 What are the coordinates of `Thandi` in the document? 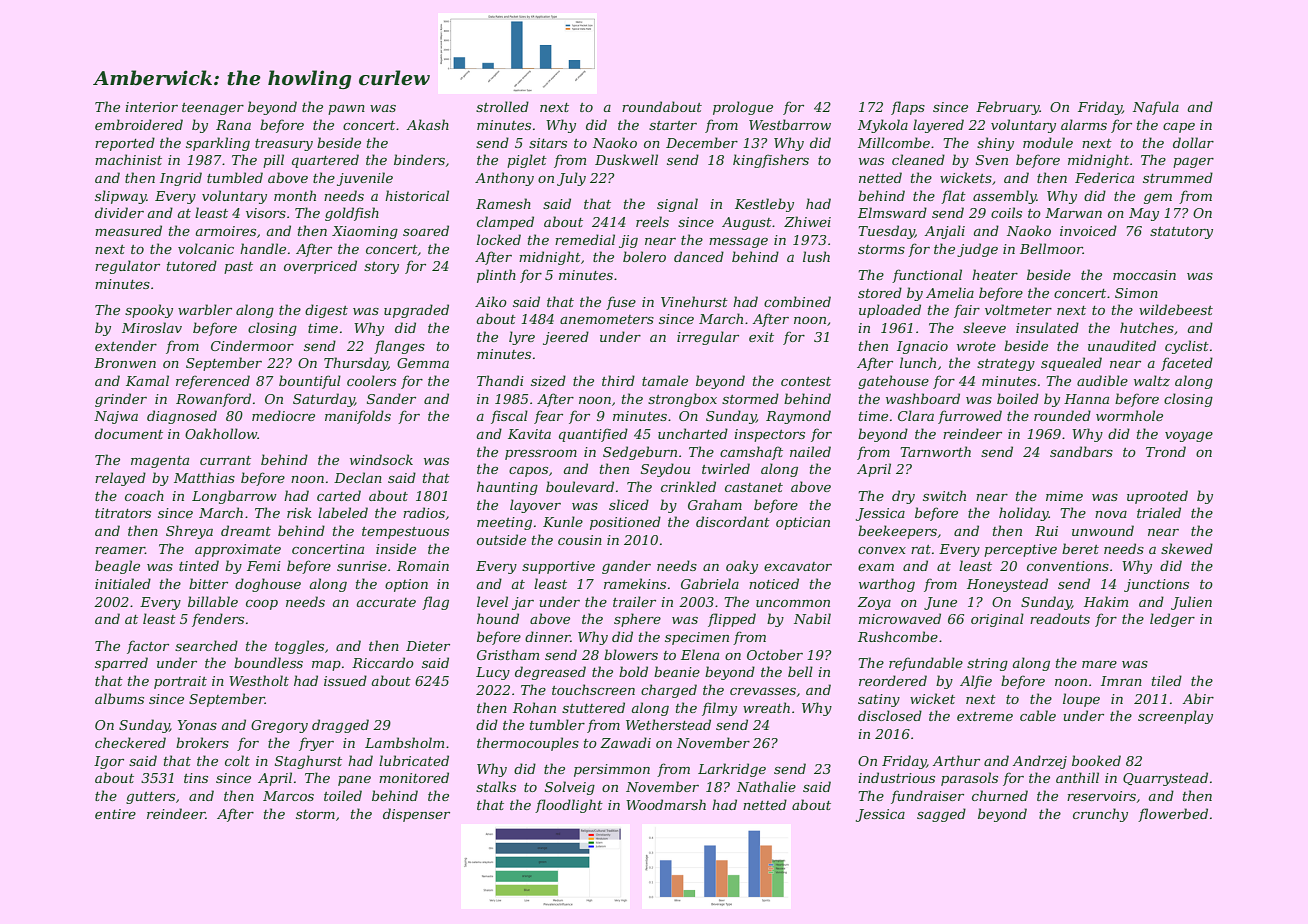 It's located at (500, 380).
